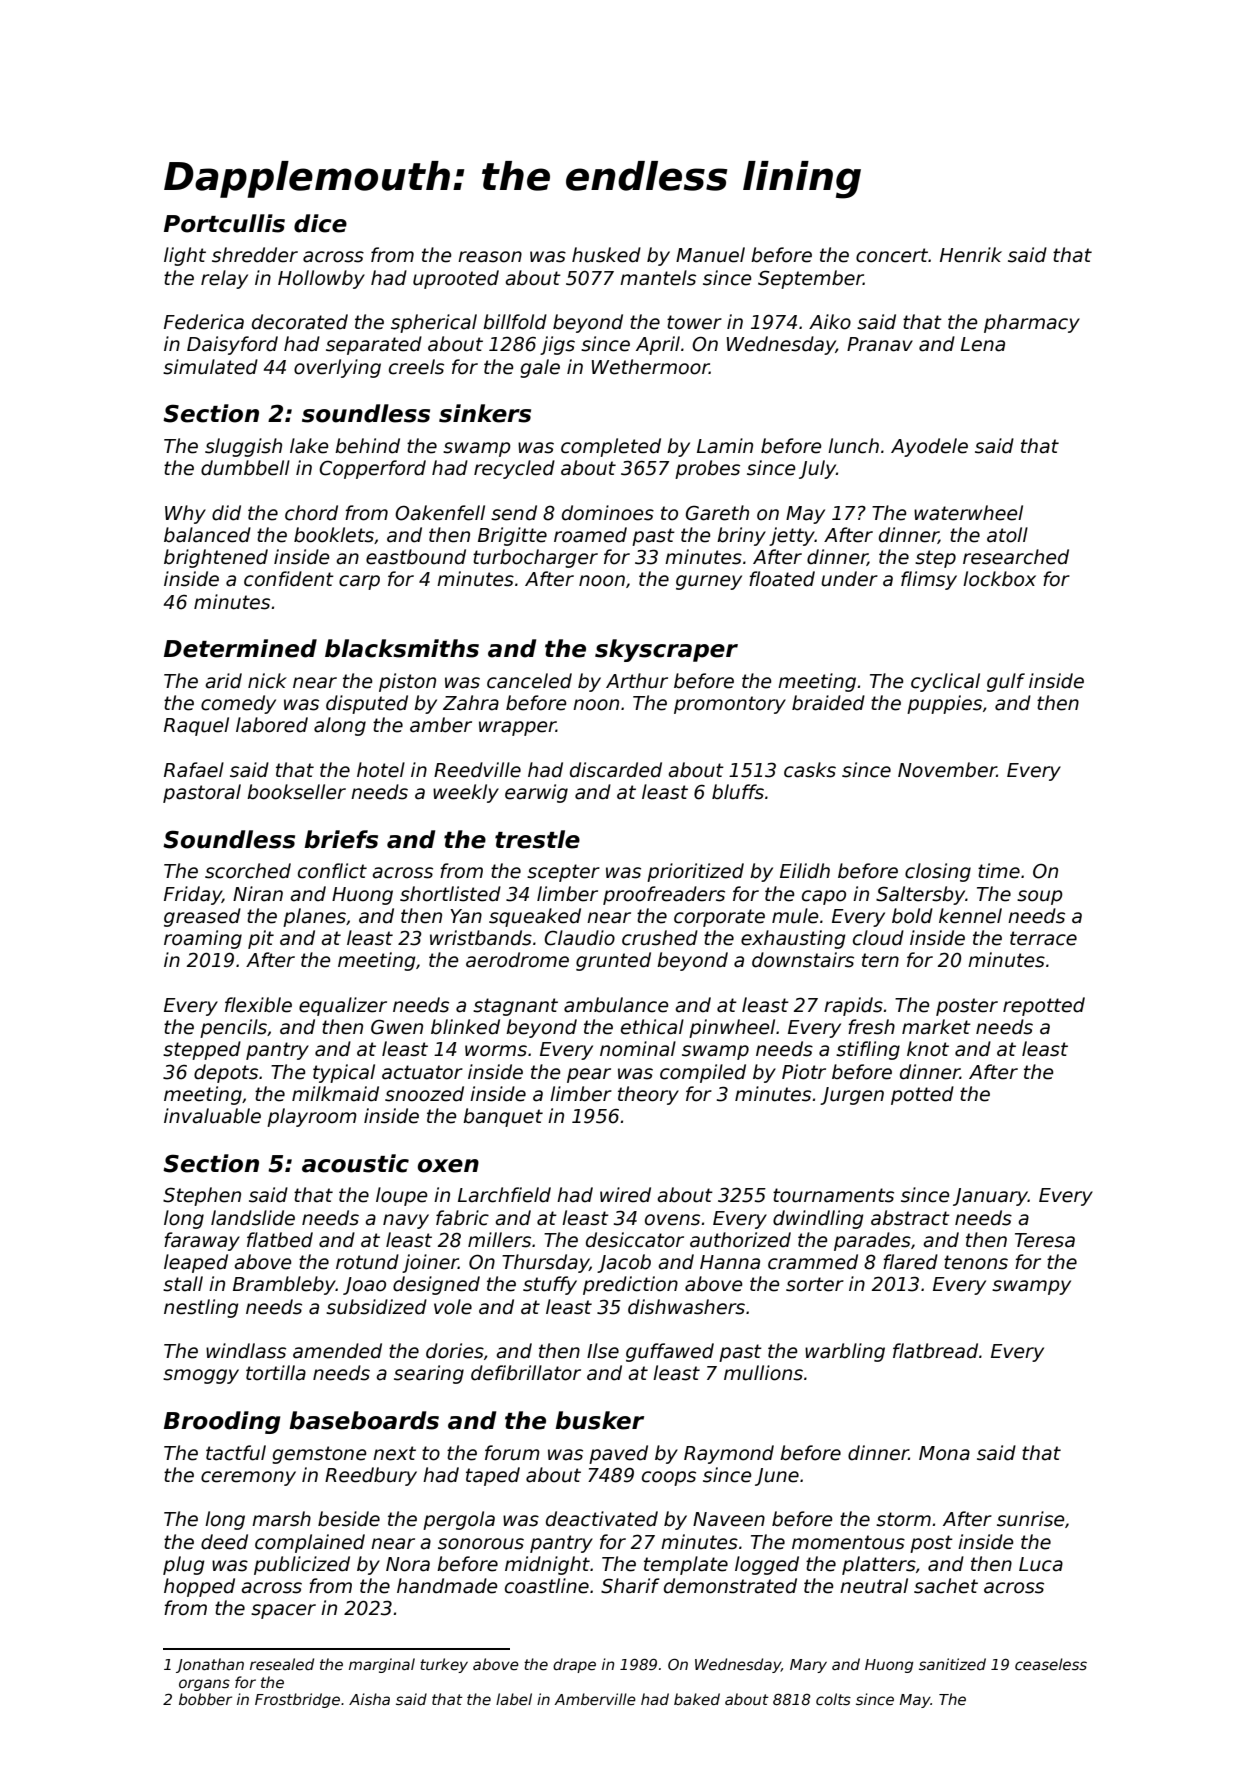 This screenshot has height=1779, width=1258. I want to click on colts, so click(833, 1699).
